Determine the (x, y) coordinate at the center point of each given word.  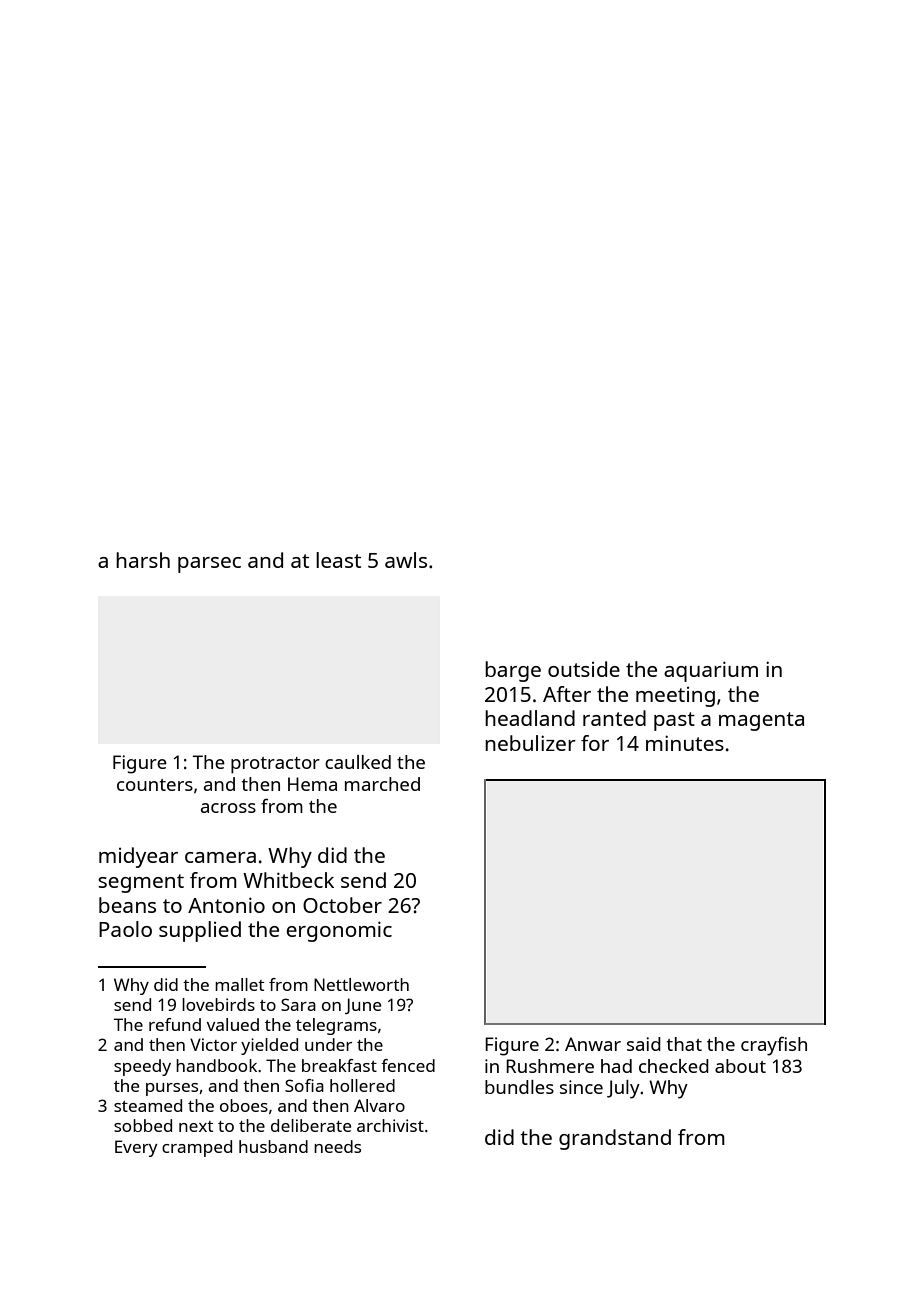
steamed (148, 1105)
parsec (209, 565)
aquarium (711, 671)
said (644, 1044)
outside (584, 669)
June (363, 1006)
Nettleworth (361, 984)
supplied (200, 931)
